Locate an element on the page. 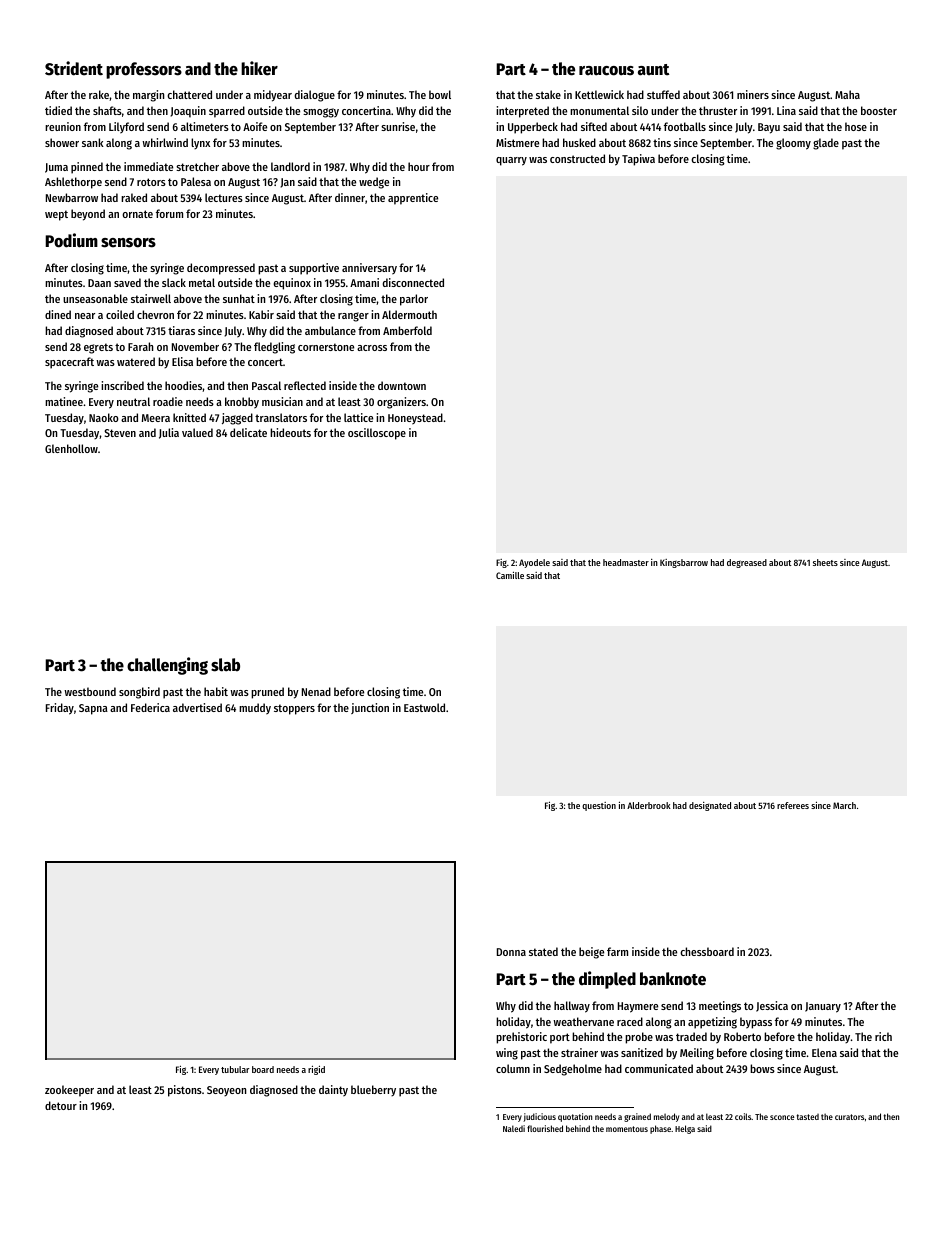 The image size is (952, 1233). glade is located at coordinates (826, 144).
